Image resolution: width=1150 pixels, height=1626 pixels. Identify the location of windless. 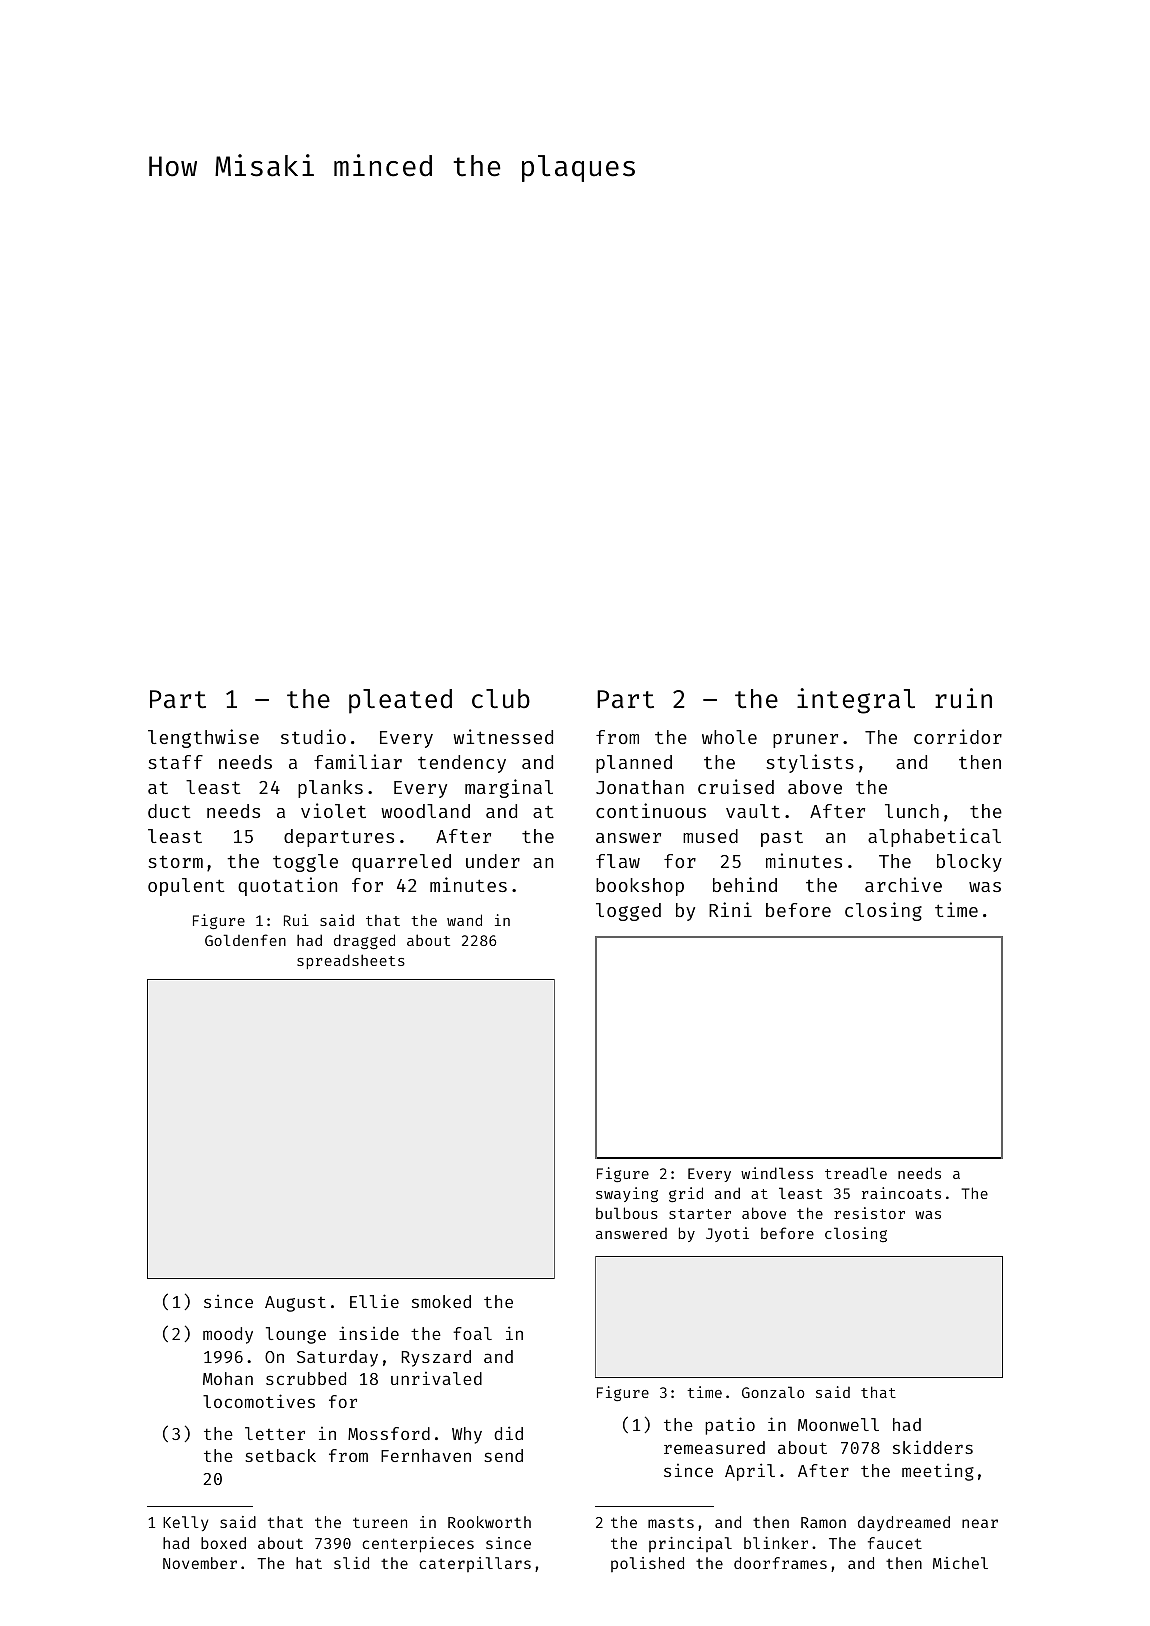
(777, 1173).
